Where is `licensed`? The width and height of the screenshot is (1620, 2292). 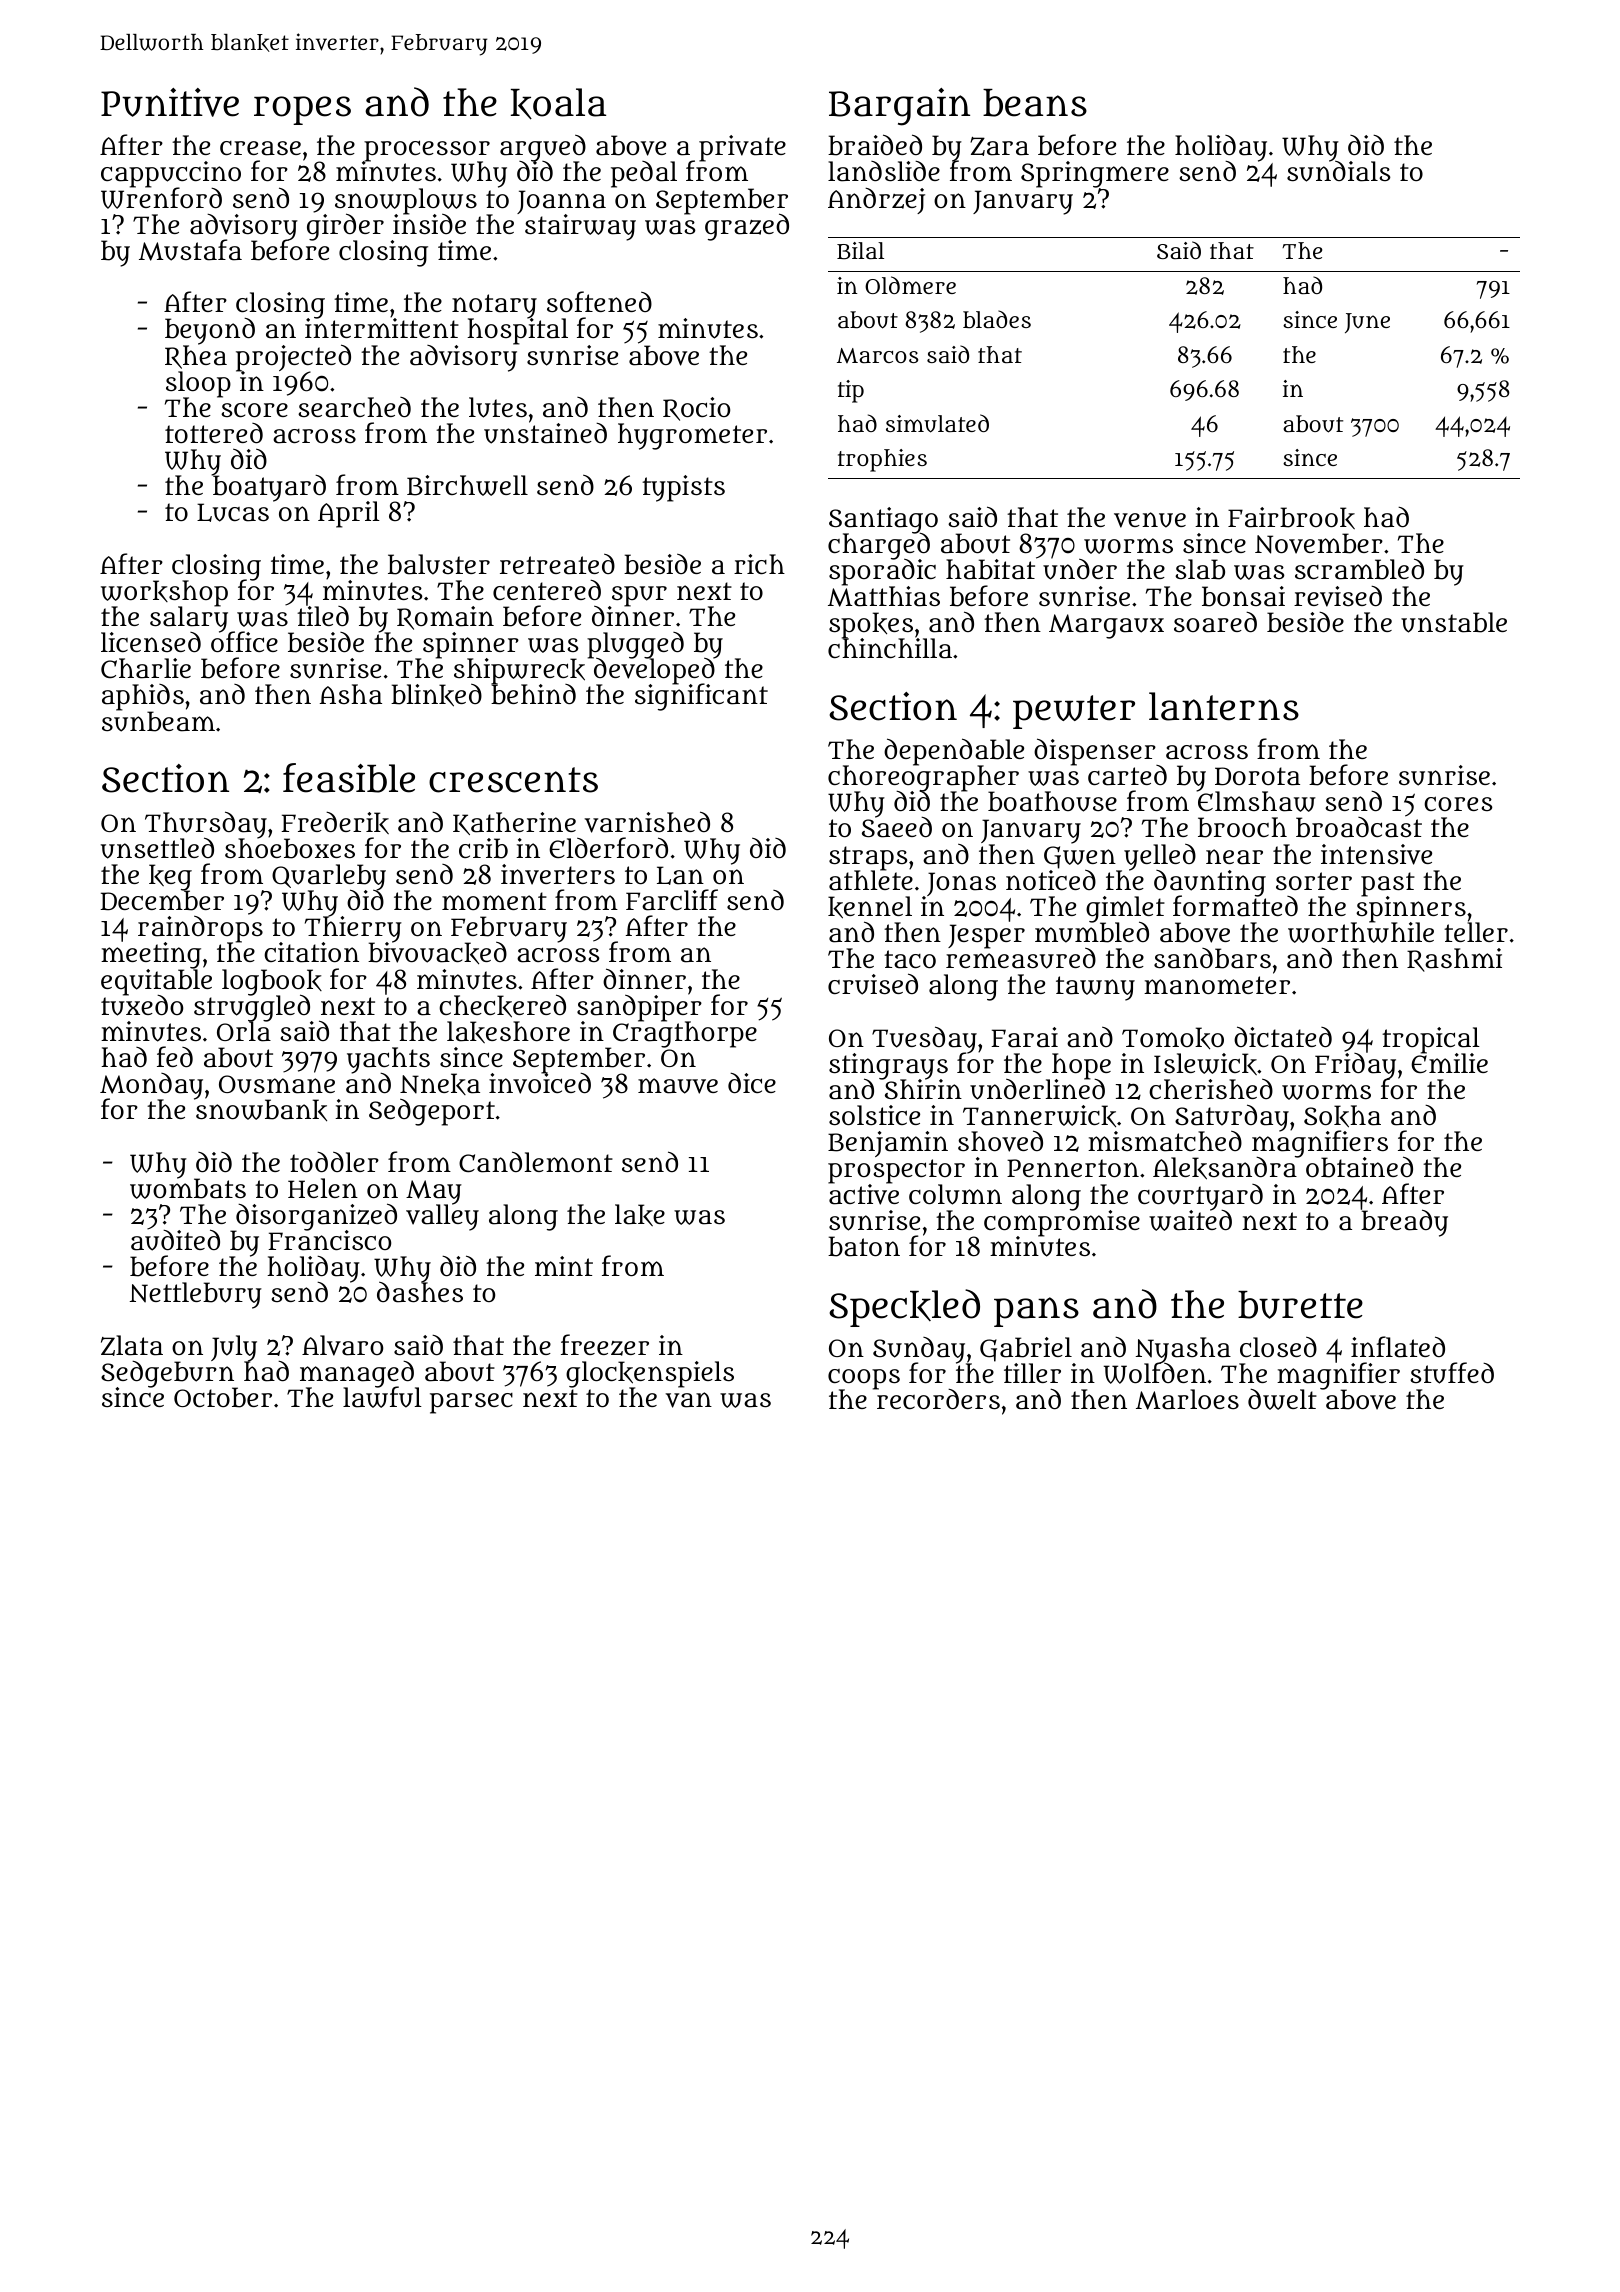 licensed is located at coordinates (151, 642).
